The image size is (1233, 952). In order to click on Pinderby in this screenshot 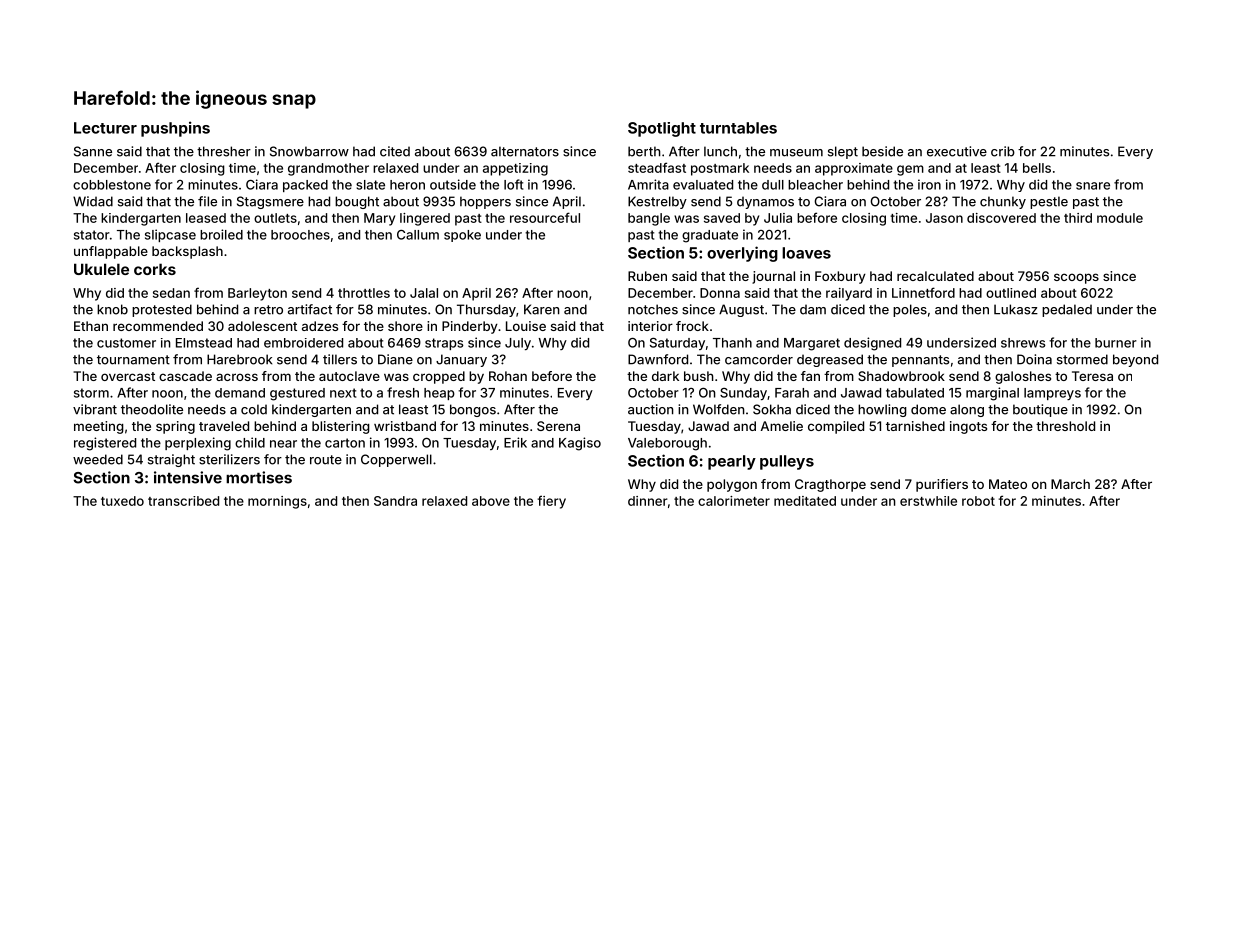, I will do `click(470, 327)`.
